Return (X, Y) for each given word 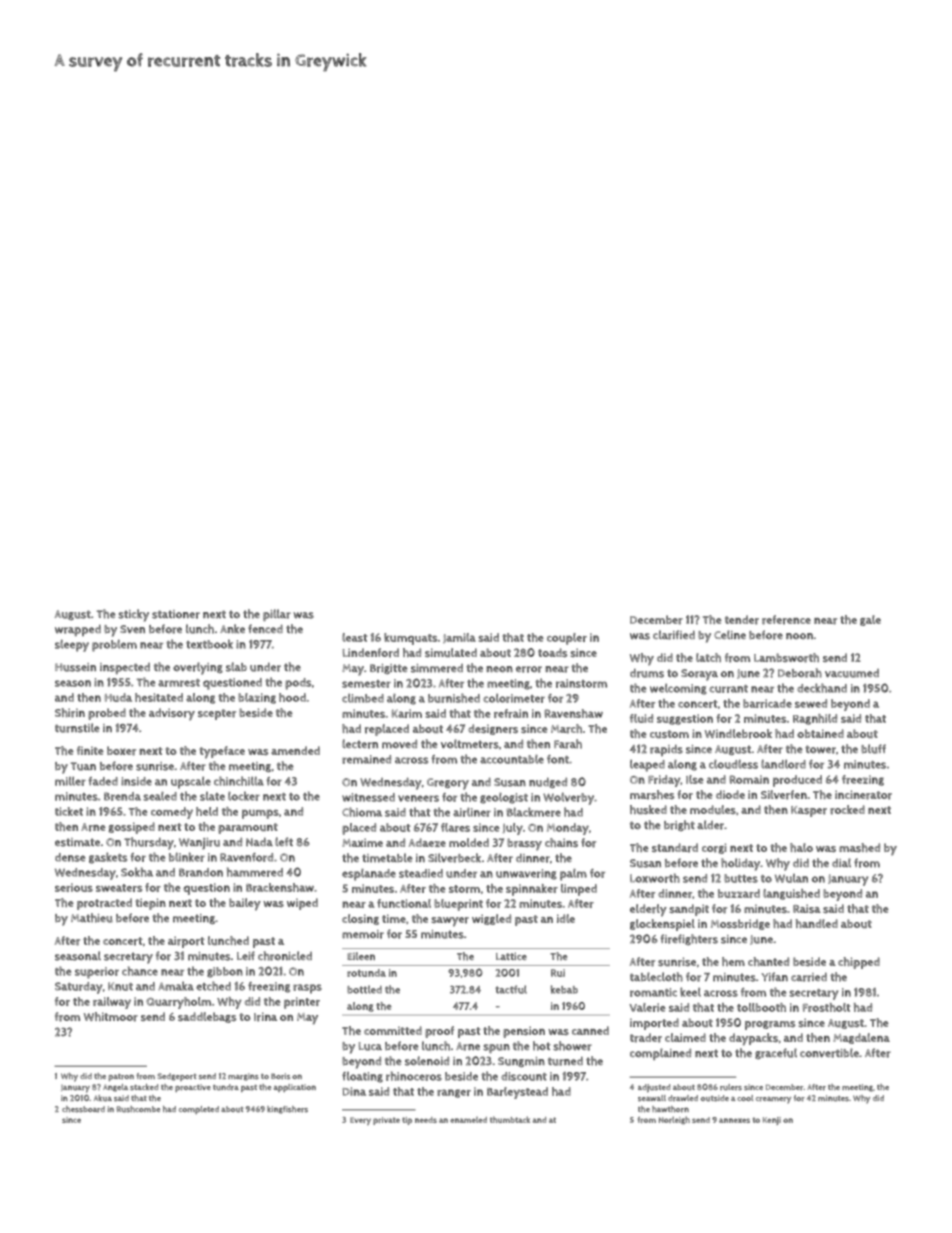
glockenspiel (662, 925)
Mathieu (92, 918)
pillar (277, 615)
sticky (133, 615)
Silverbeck (454, 858)
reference (786, 620)
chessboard (83, 1109)
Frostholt (827, 1007)
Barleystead (517, 1093)
